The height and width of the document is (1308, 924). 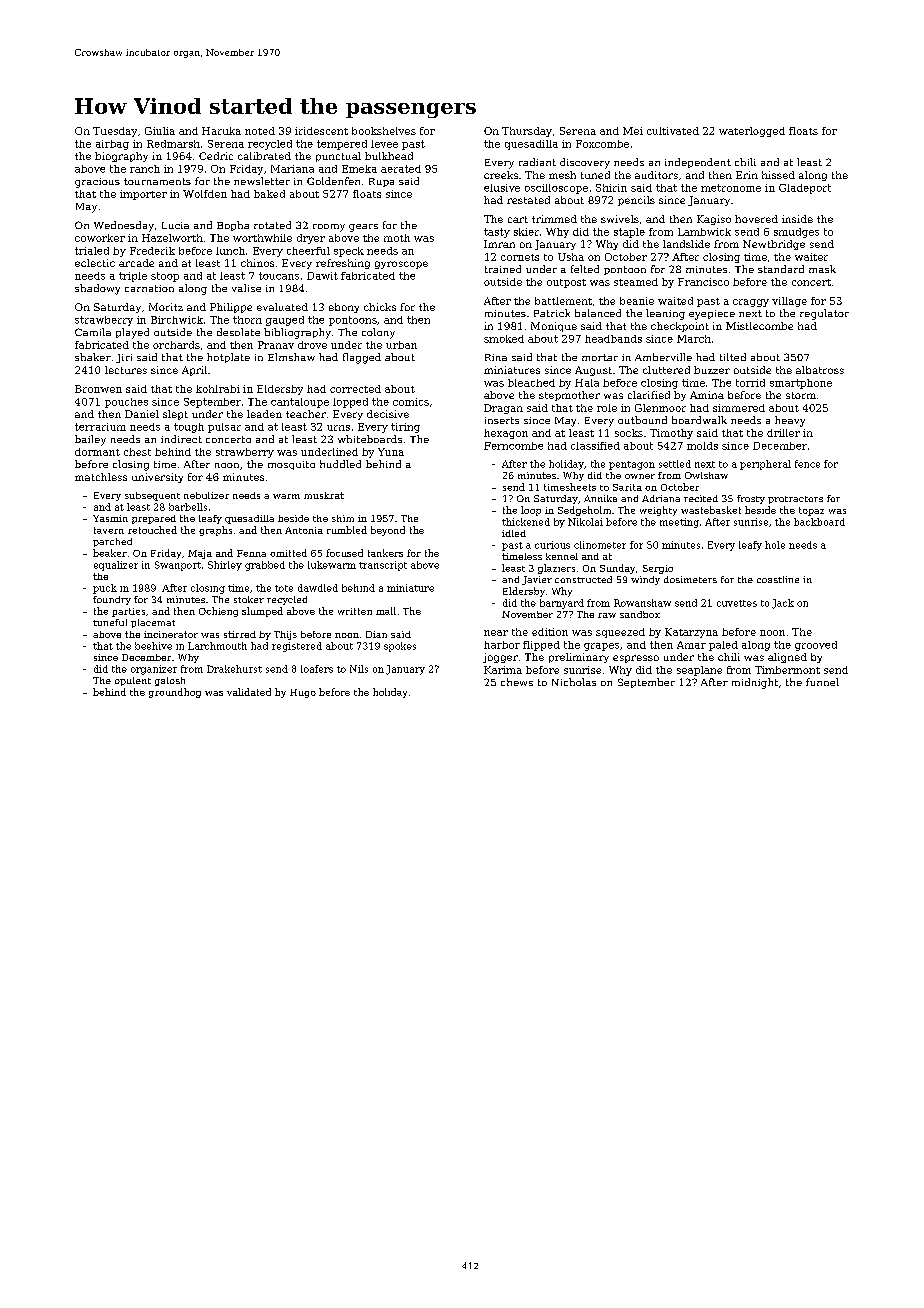 What do you see at coordinates (173, 144) in the document?
I see `Redmarsh` at bounding box center [173, 144].
